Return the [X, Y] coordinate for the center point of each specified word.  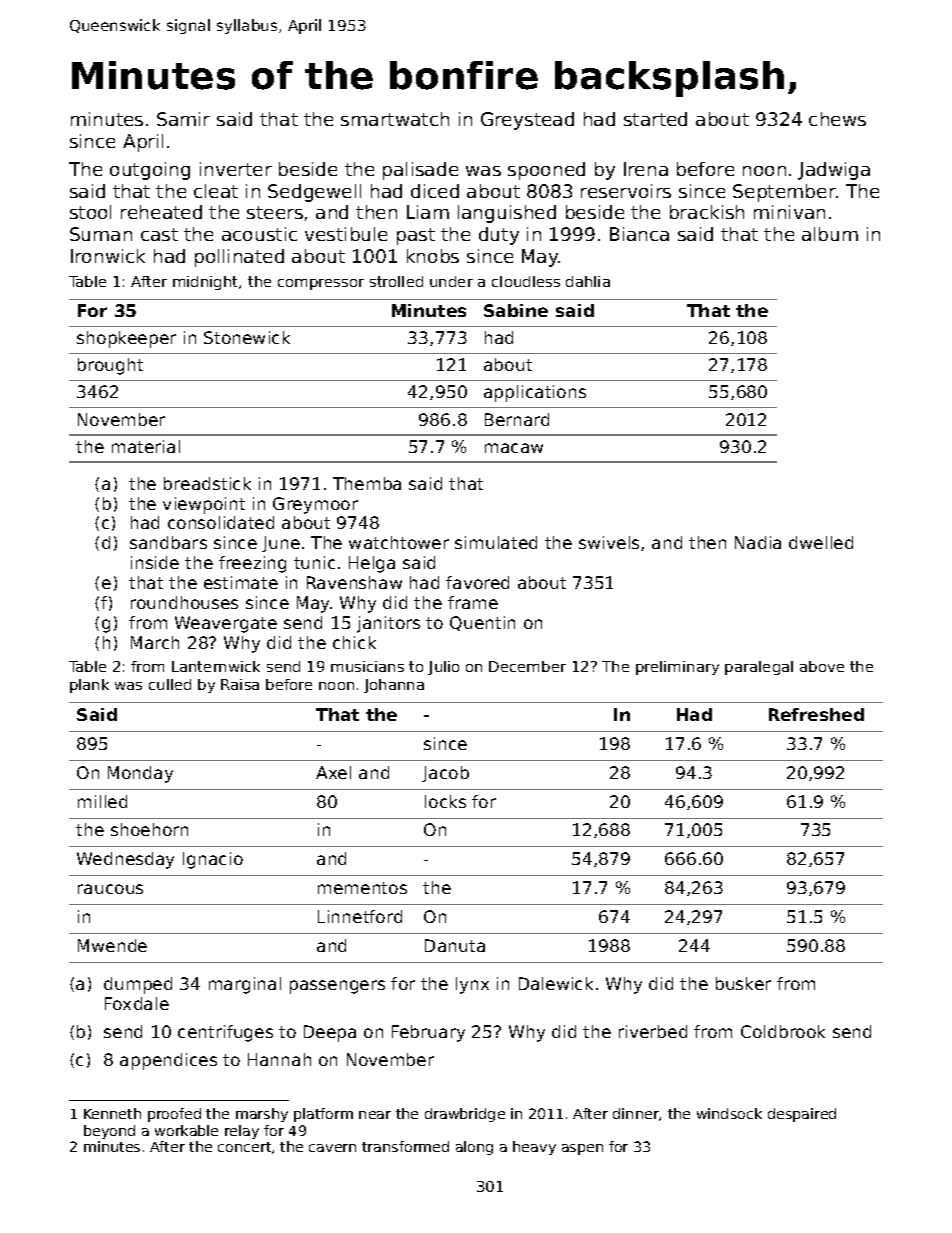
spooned [546, 171]
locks [445, 801]
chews [837, 119]
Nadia [758, 542]
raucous [110, 889]
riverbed [653, 1031]
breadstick [207, 483]
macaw [514, 448]
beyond [109, 1132]
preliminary [677, 668]
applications [535, 393]
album [830, 234]
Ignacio [213, 860]
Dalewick [556, 983]
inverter [236, 169]
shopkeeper [126, 339]
